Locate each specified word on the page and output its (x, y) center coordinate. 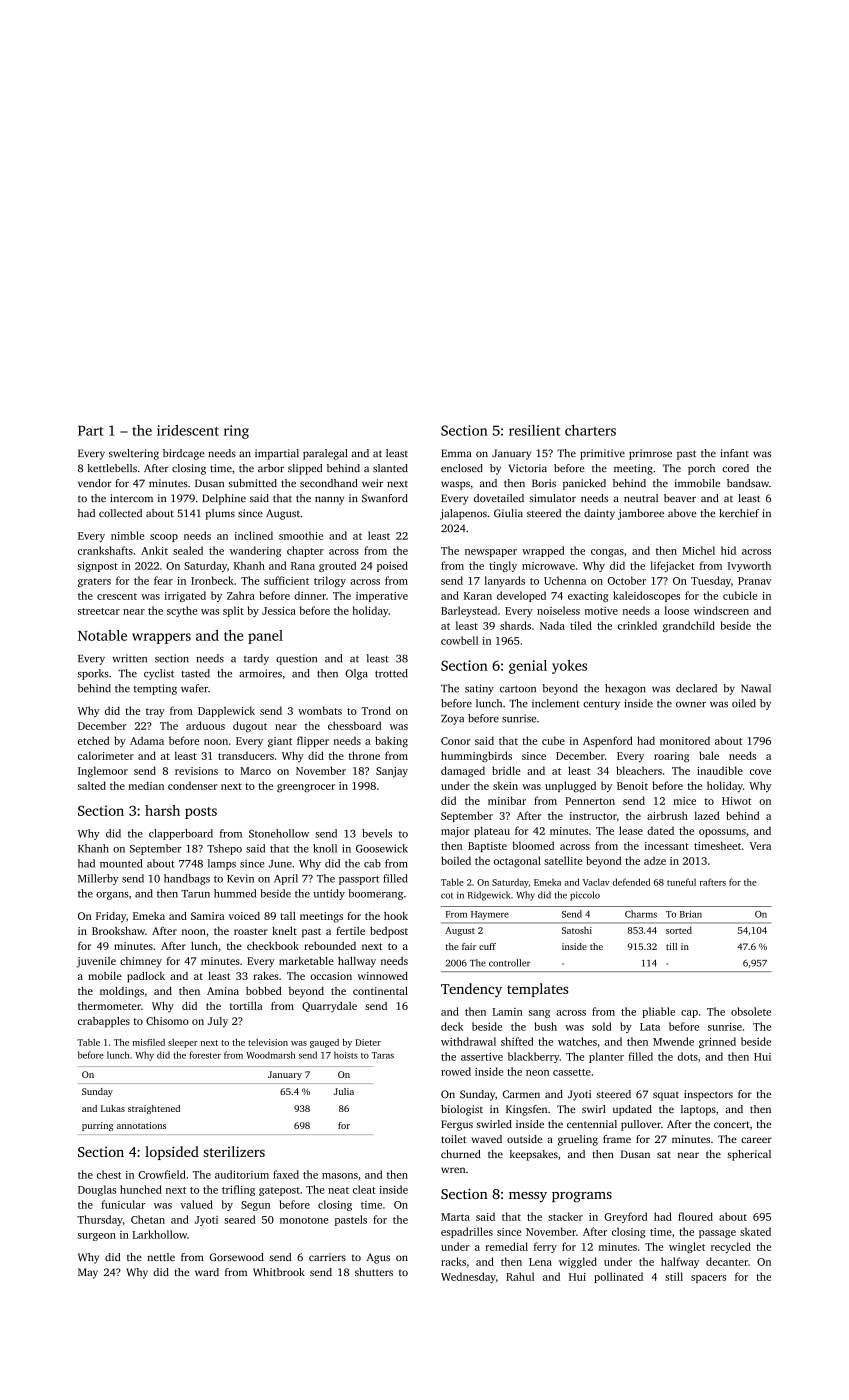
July (218, 1022)
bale (709, 755)
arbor (271, 468)
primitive (602, 454)
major (455, 832)
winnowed (383, 976)
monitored (685, 740)
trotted (391, 673)
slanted (390, 468)
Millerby (98, 879)
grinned (717, 1042)
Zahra (241, 595)
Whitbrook (279, 1272)
